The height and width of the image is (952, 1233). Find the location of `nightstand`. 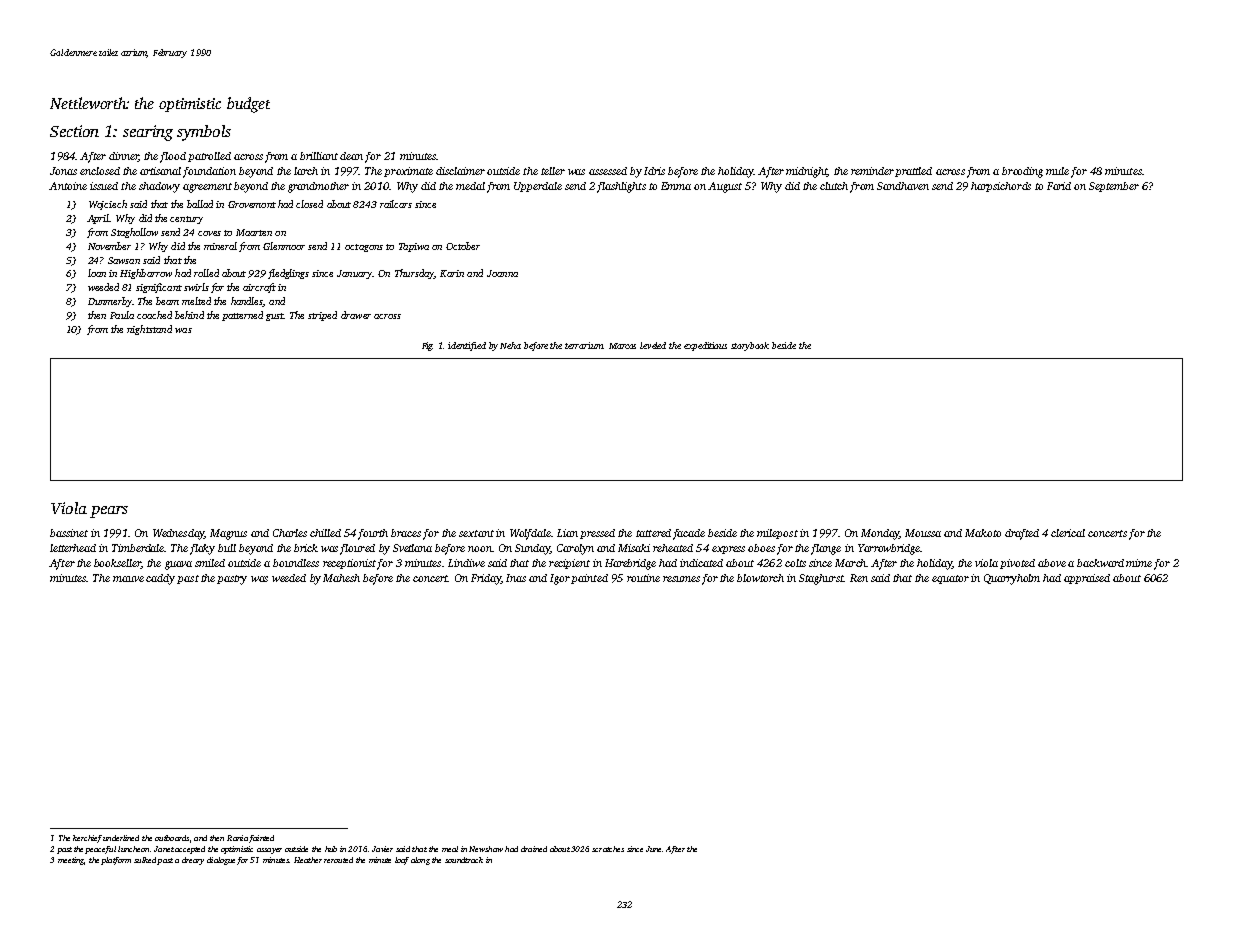

nightstand is located at coordinates (149, 330).
